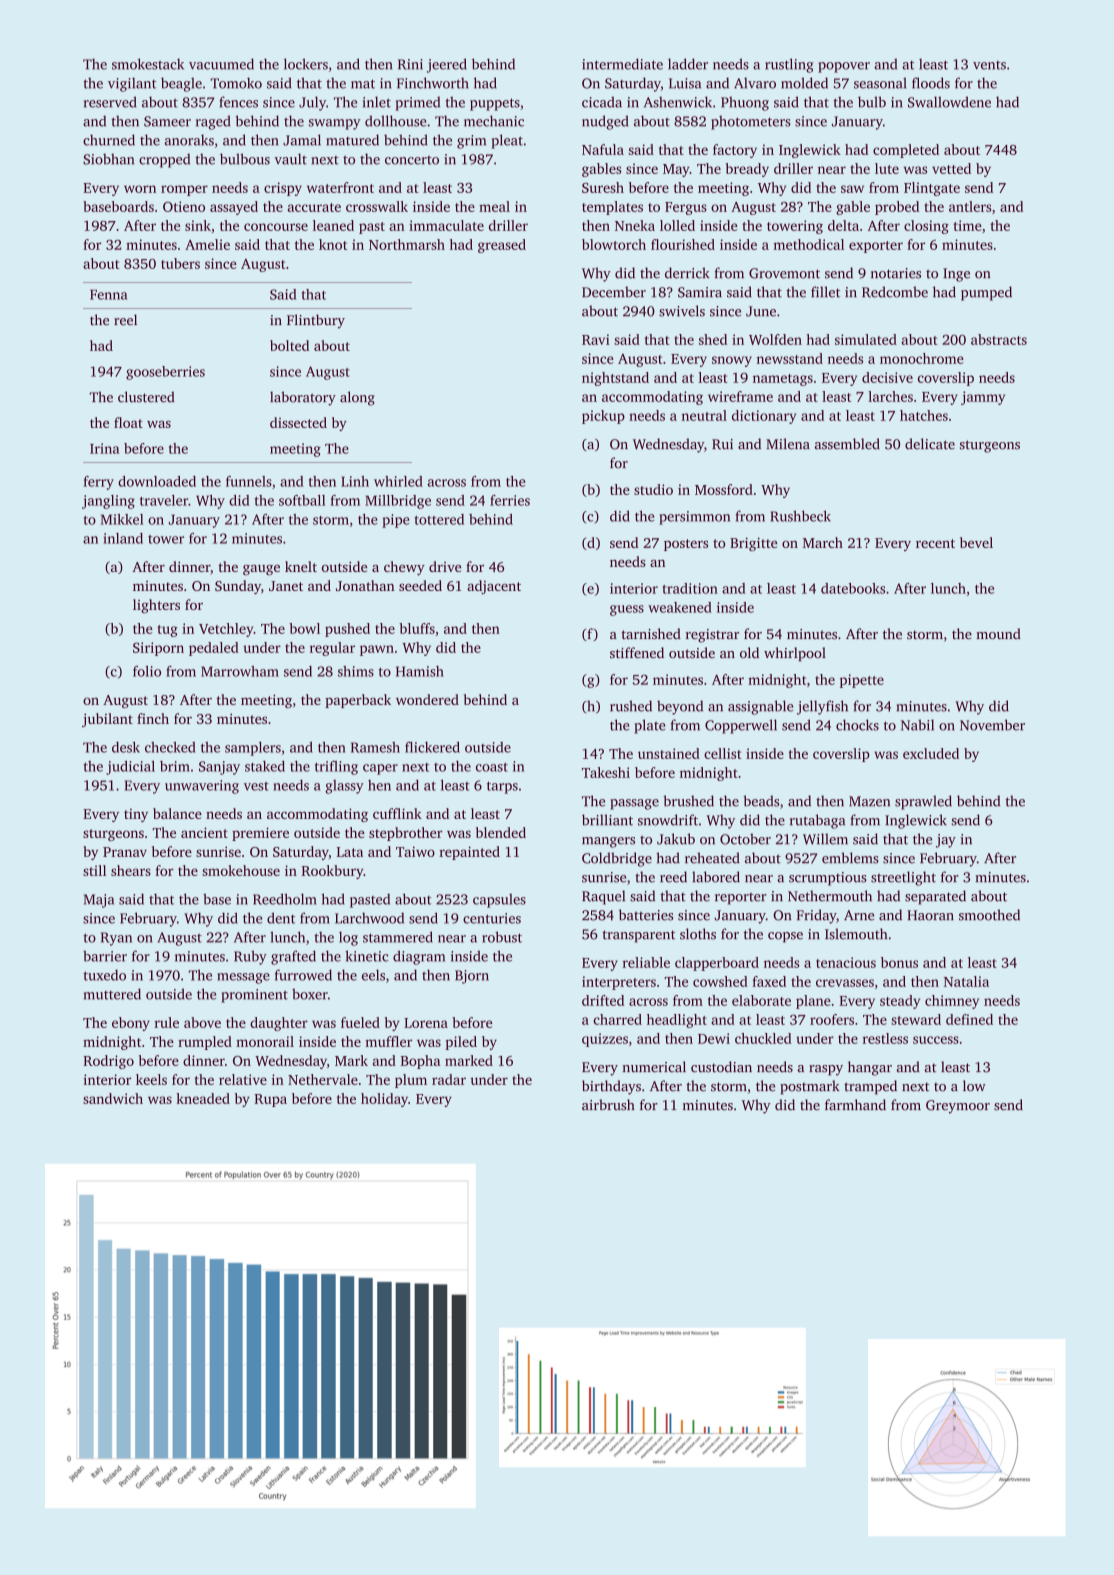 The height and width of the page is (1575, 1114). Describe the element at coordinates (128, 422) in the page. I see `float` at that location.
